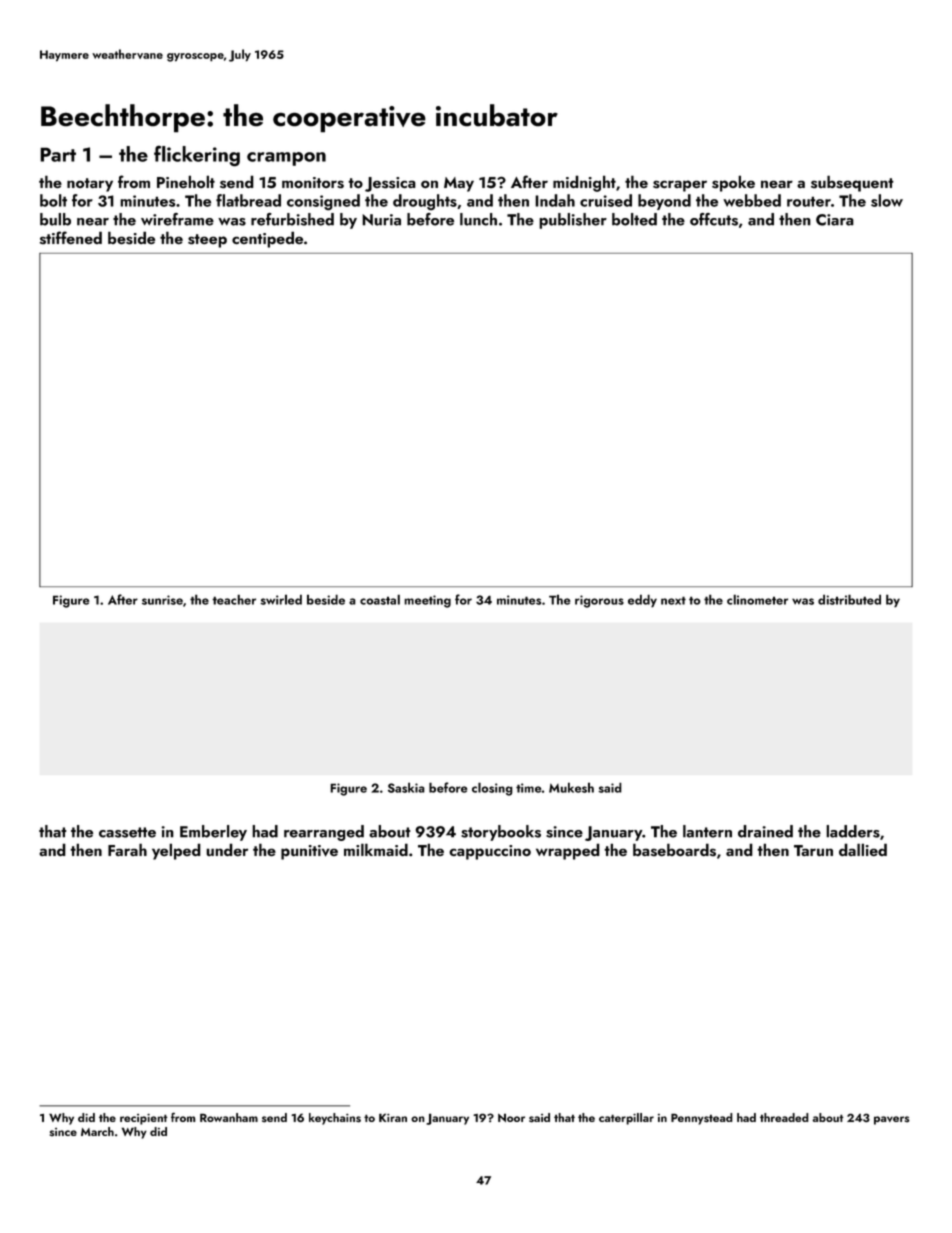 This screenshot has height=1233, width=952. What do you see at coordinates (380, 599) in the screenshot?
I see `coastal` at bounding box center [380, 599].
